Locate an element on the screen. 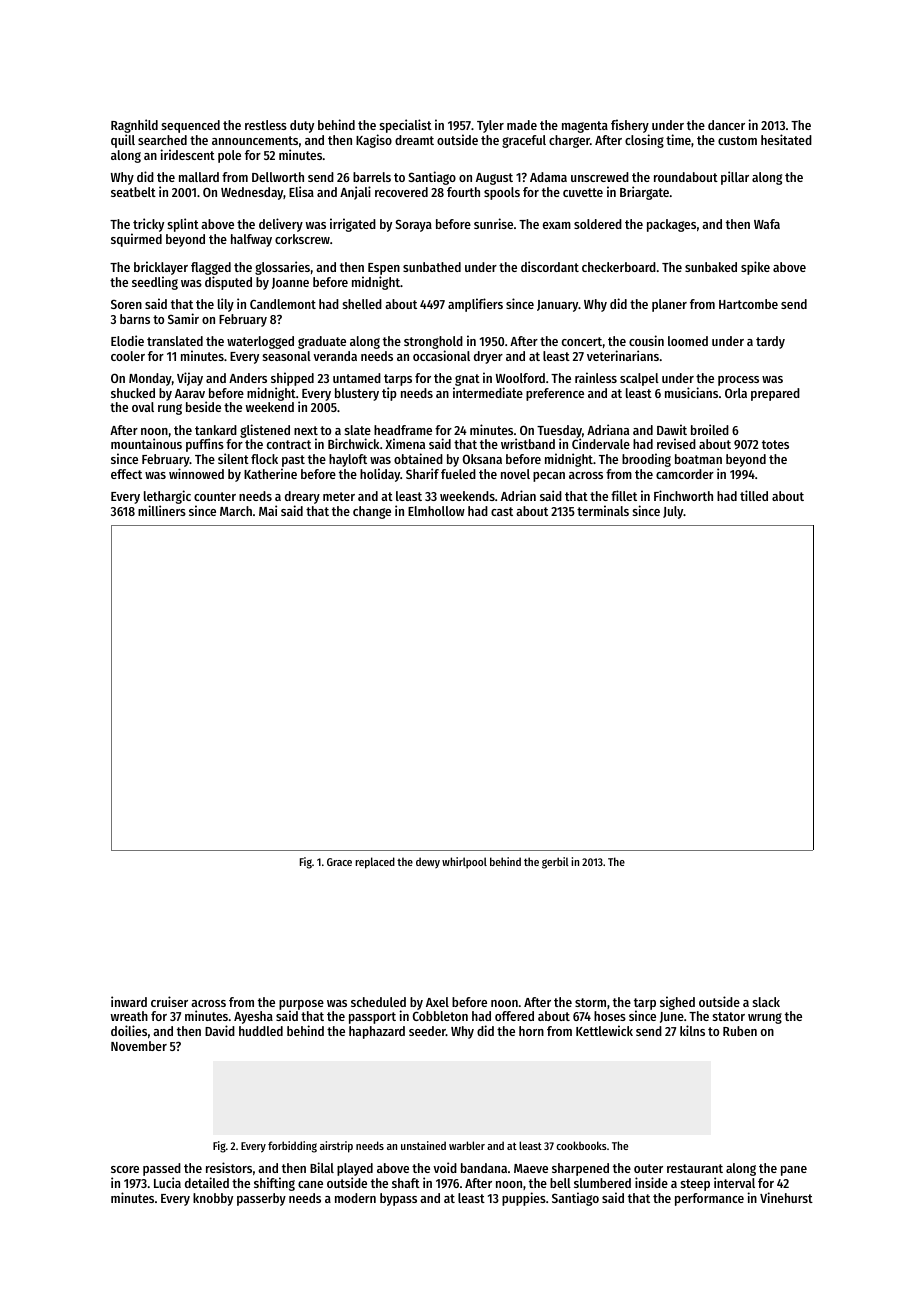  specialist is located at coordinates (406, 126).
